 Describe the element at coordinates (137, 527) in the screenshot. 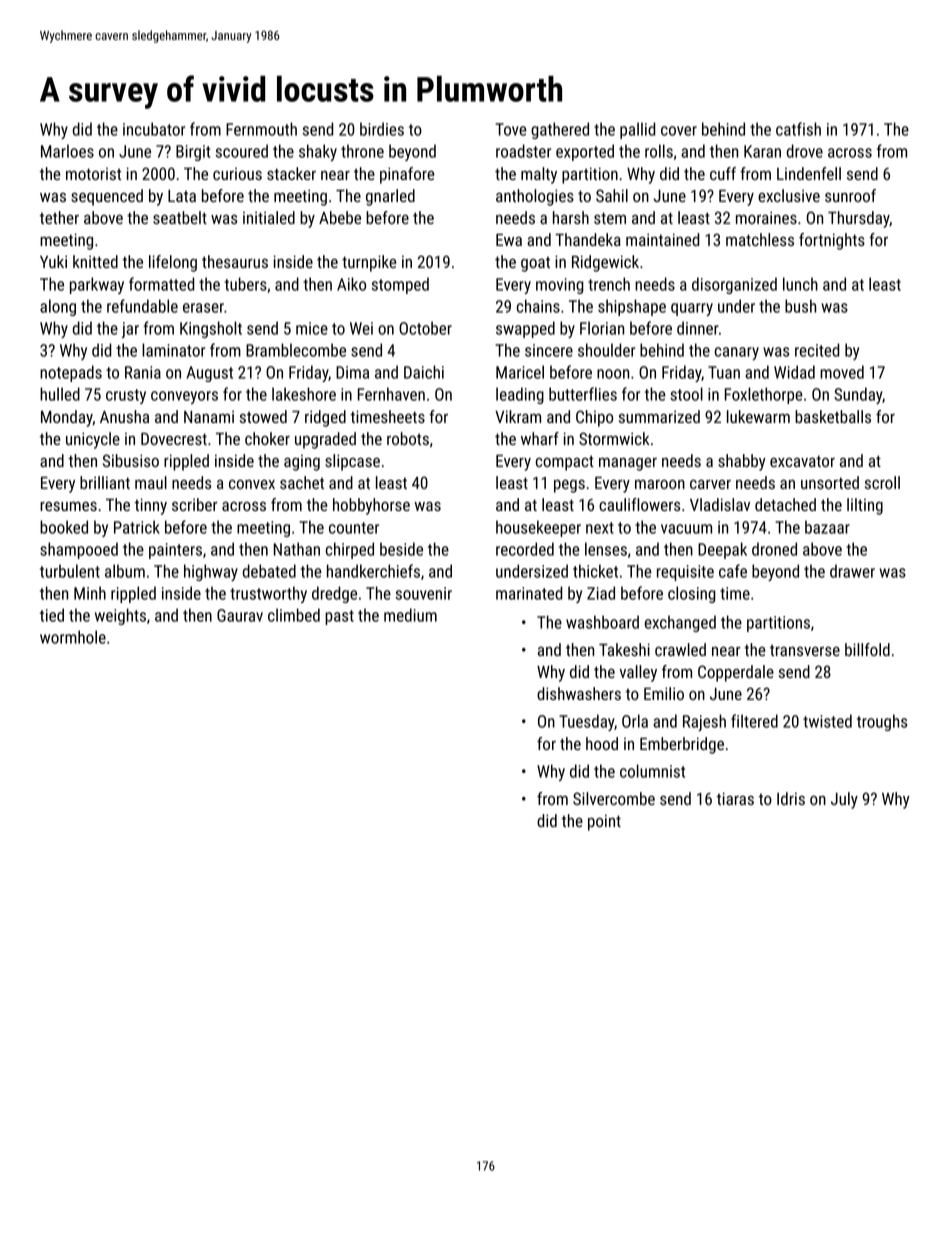

I see `Patrick` at that location.
